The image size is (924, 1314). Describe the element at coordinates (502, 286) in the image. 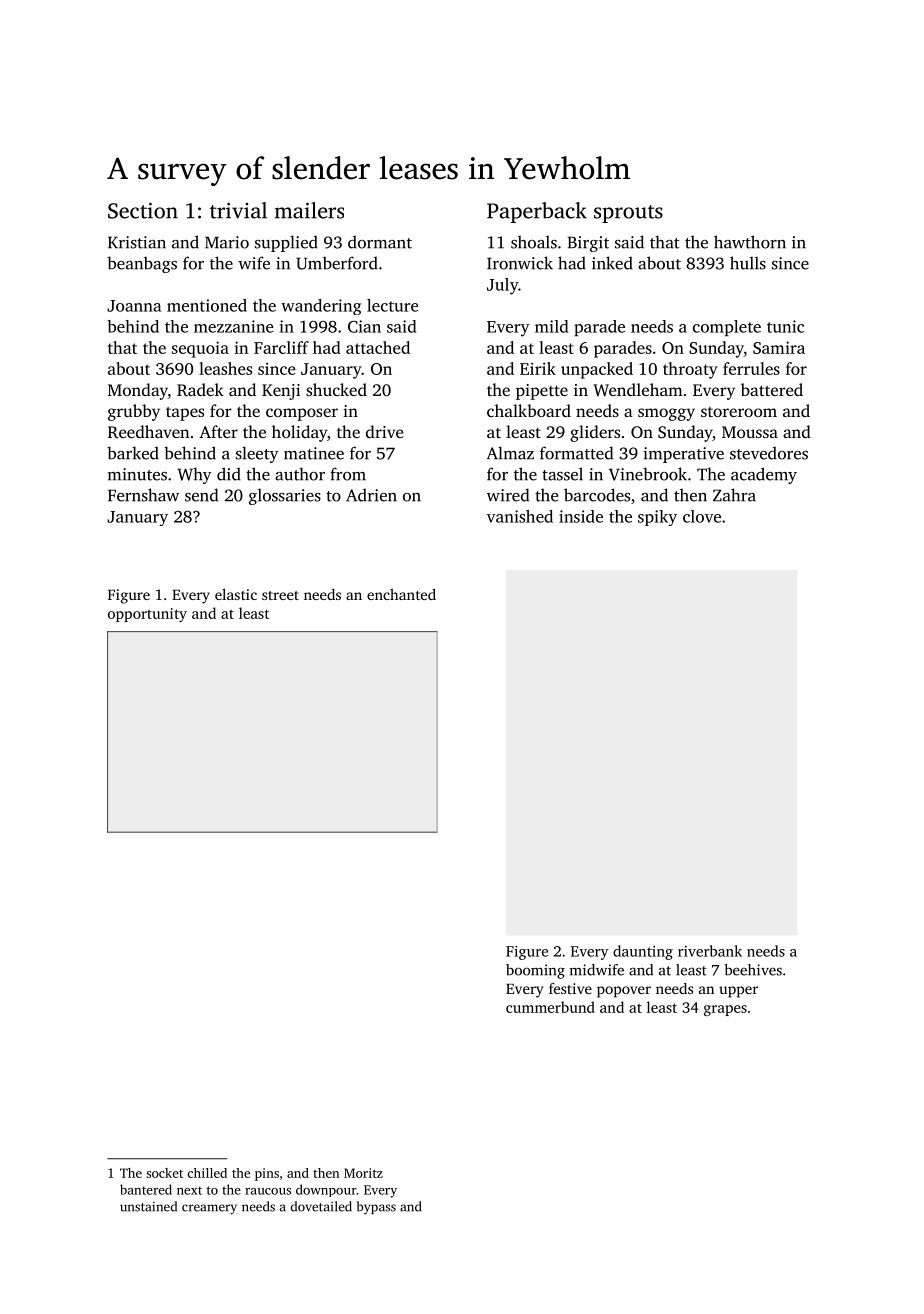

I see `July` at that location.
